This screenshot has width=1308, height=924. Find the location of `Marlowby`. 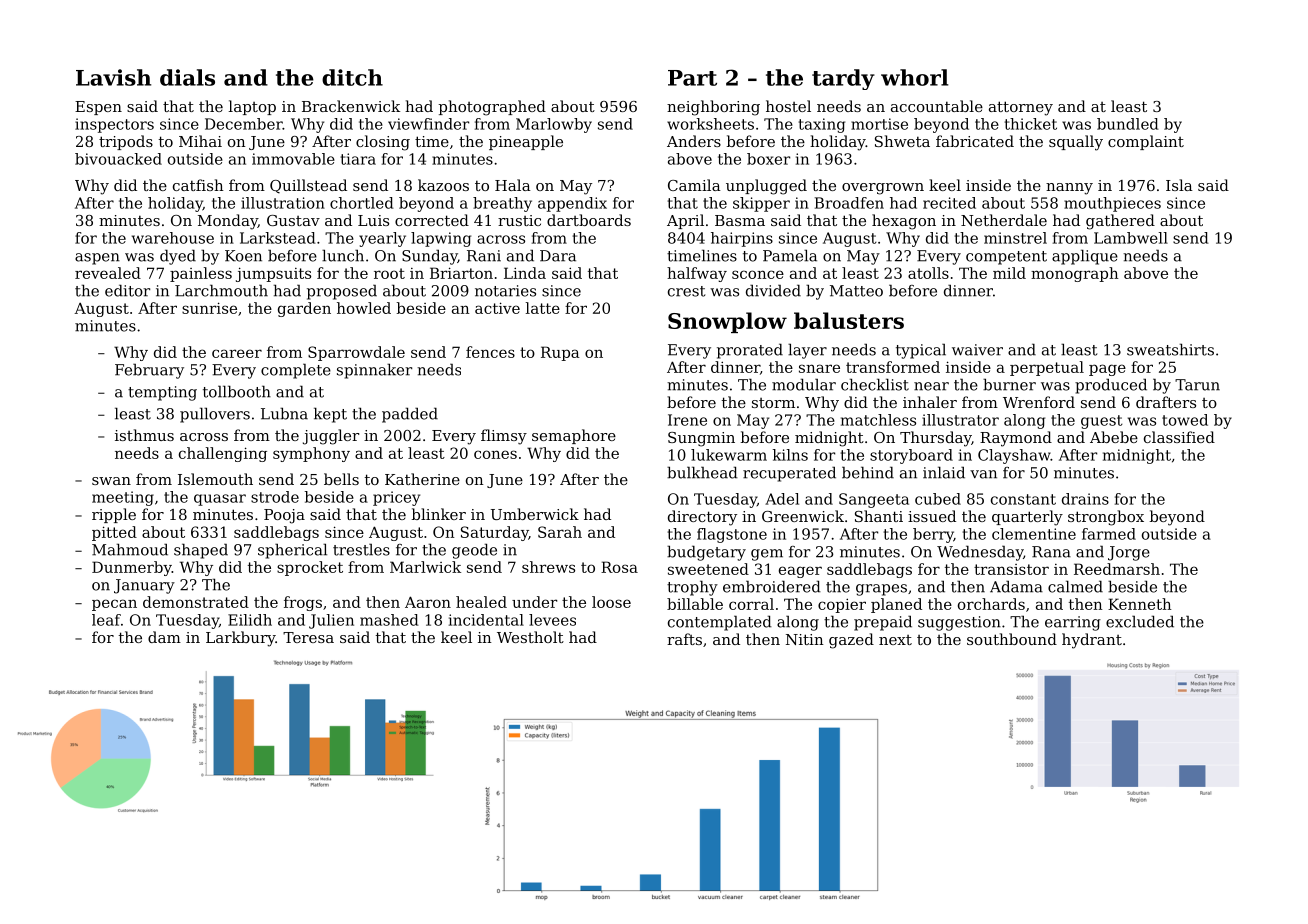

Marlowby is located at coordinates (554, 125).
